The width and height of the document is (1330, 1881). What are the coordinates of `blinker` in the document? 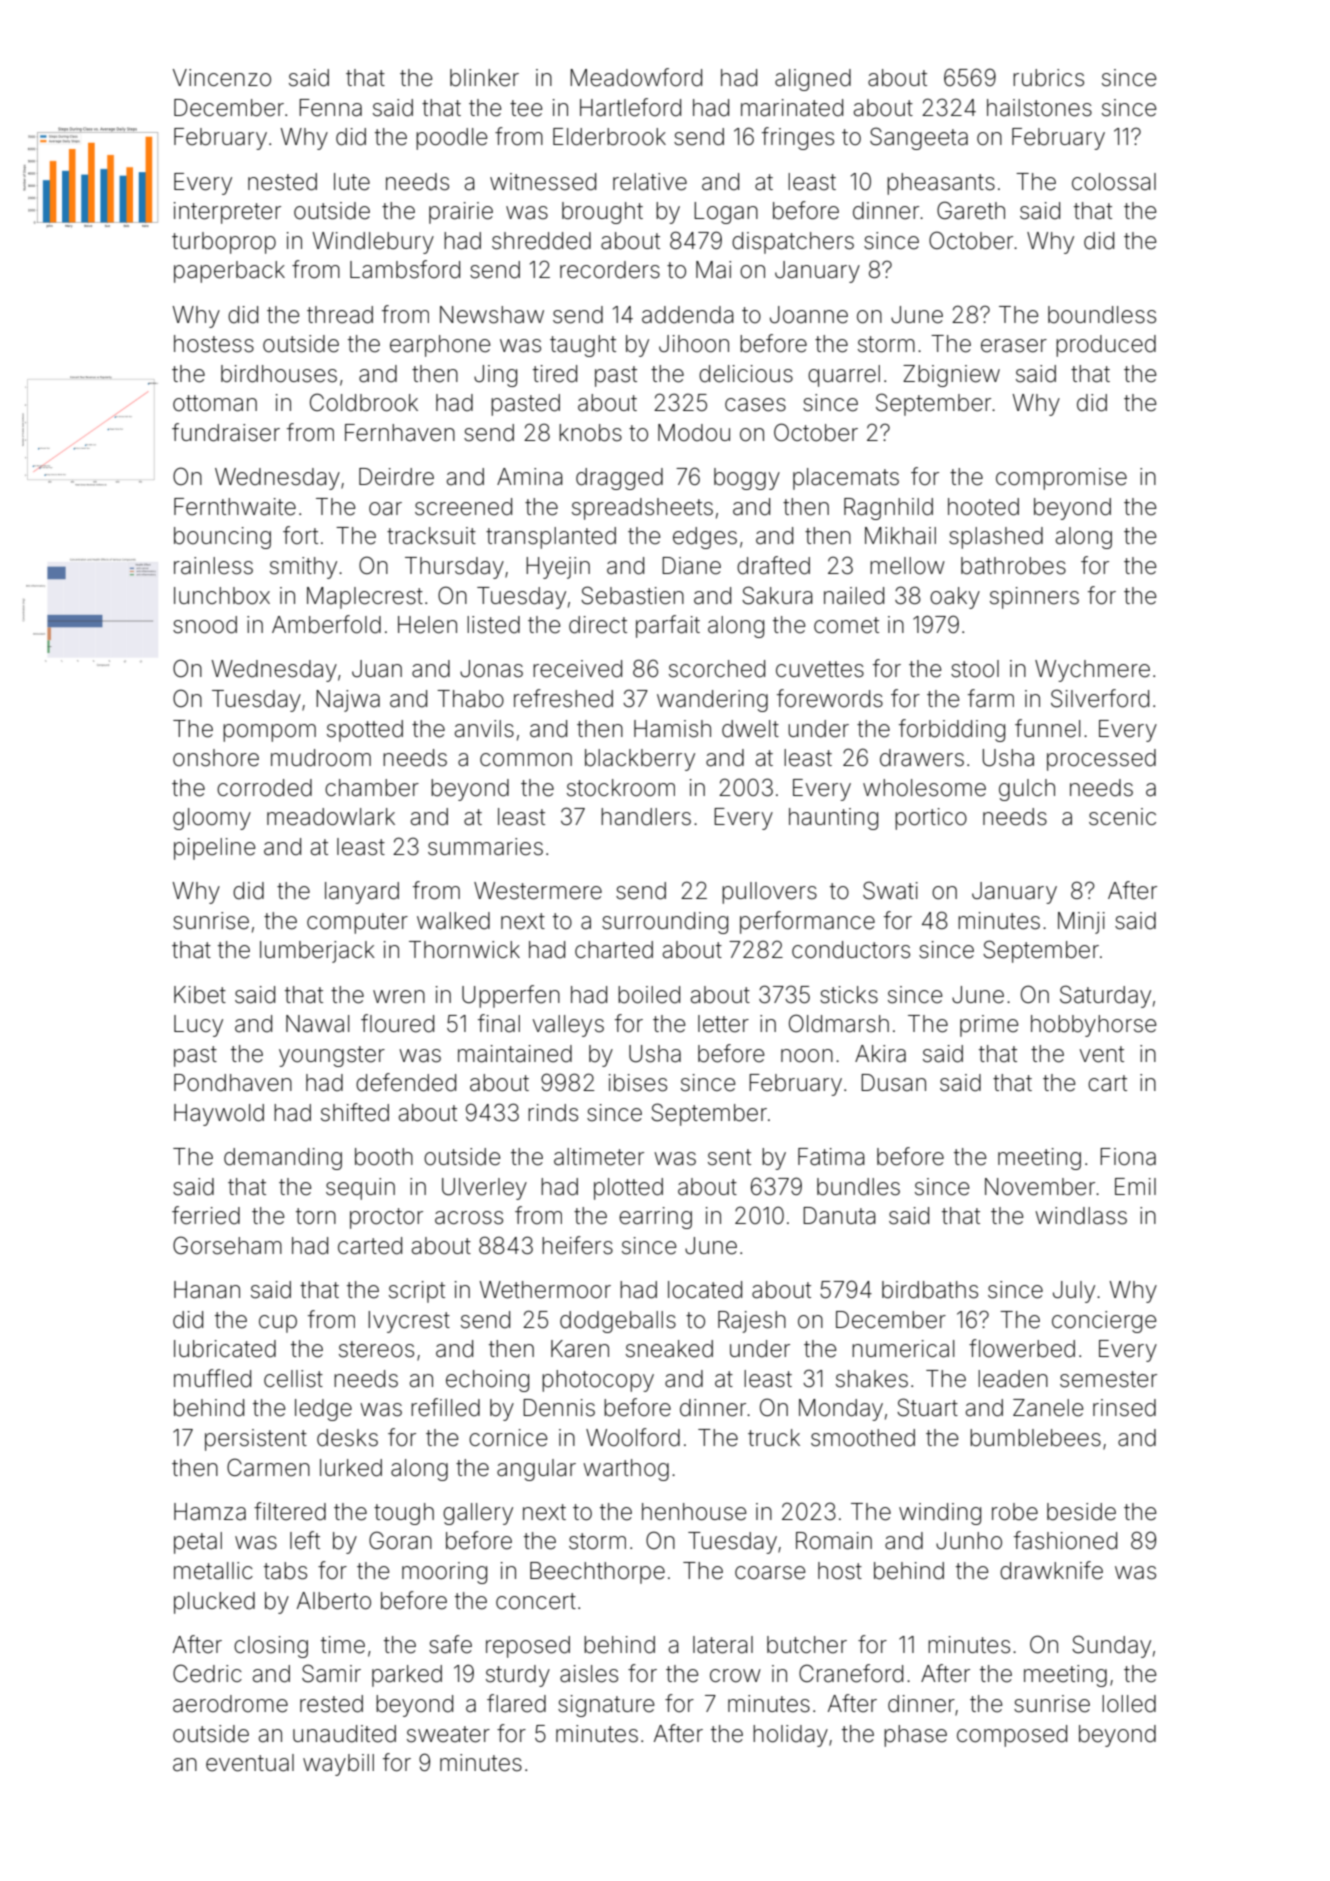 It's located at (484, 78).
